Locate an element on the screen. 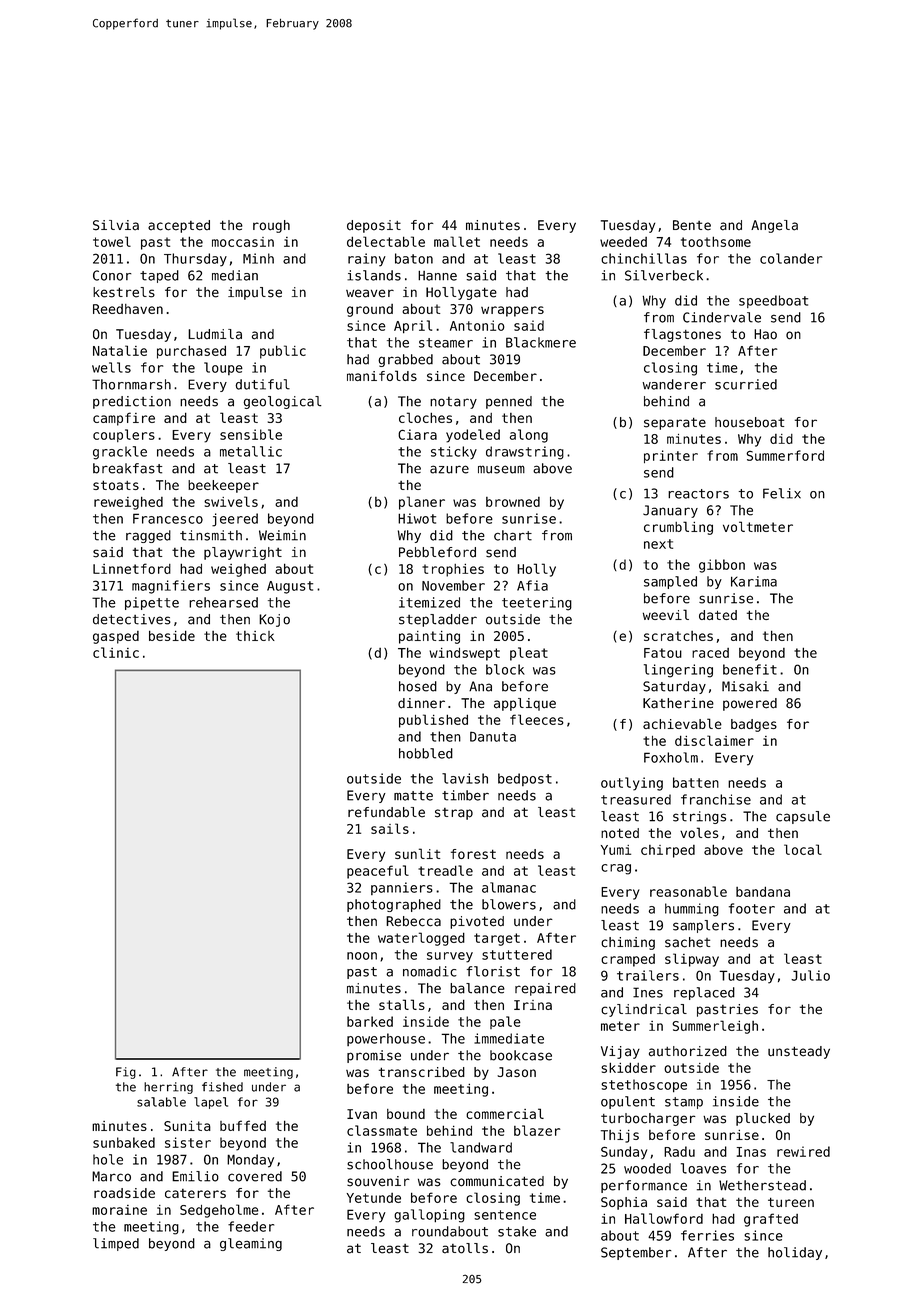 This screenshot has height=1308, width=924. Radu is located at coordinates (679, 1151).
